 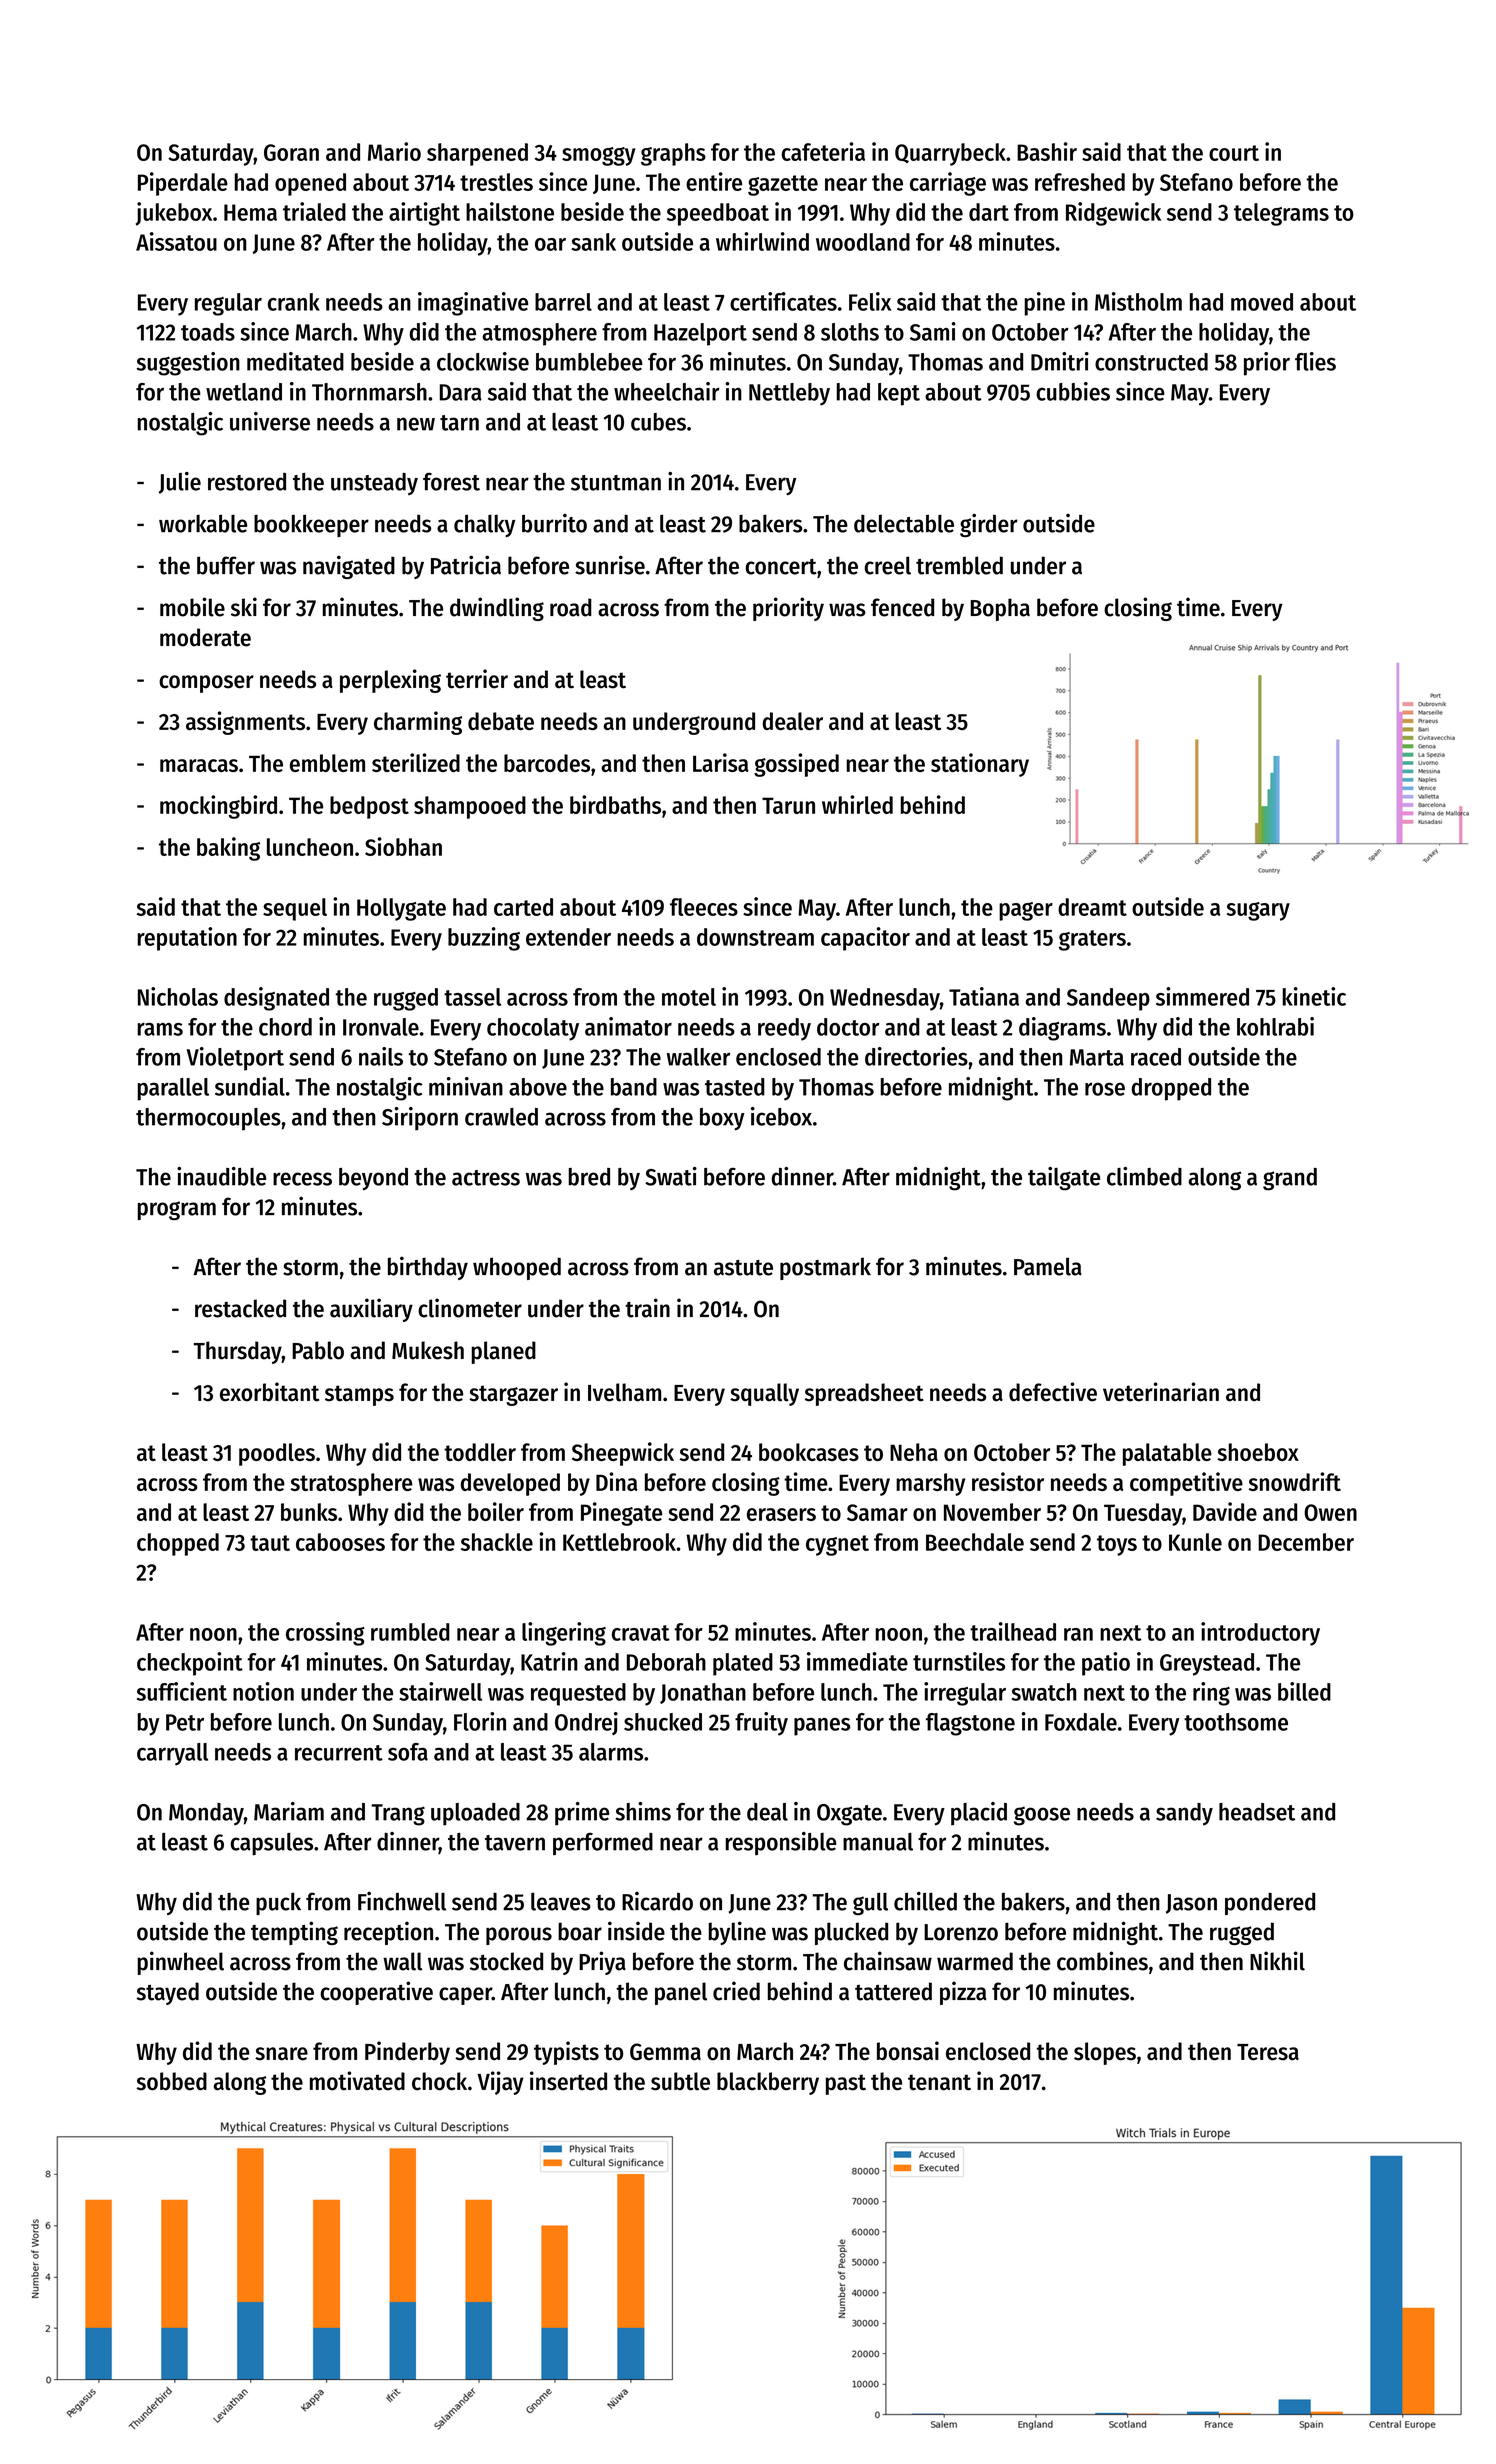 What do you see at coordinates (902, 607) in the page?
I see `fenced` at bounding box center [902, 607].
